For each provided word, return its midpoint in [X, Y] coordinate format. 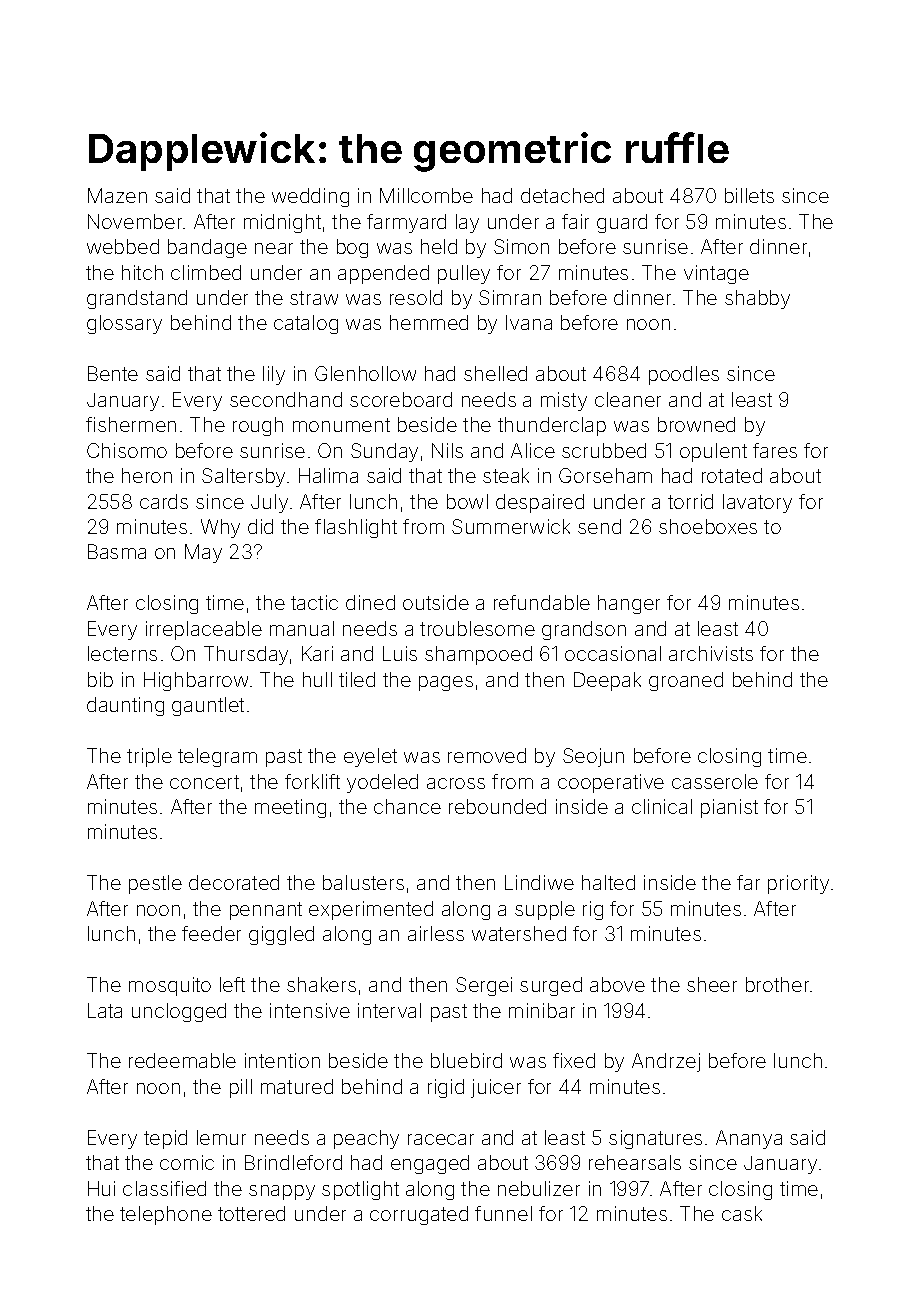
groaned [686, 681]
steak [506, 475]
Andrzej [666, 1062]
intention [282, 1060]
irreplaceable [204, 630]
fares [775, 450]
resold [416, 297]
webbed [123, 246]
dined [370, 602]
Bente [113, 373]
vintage [716, 274]
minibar [542, 1010]
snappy [282, 1192]
